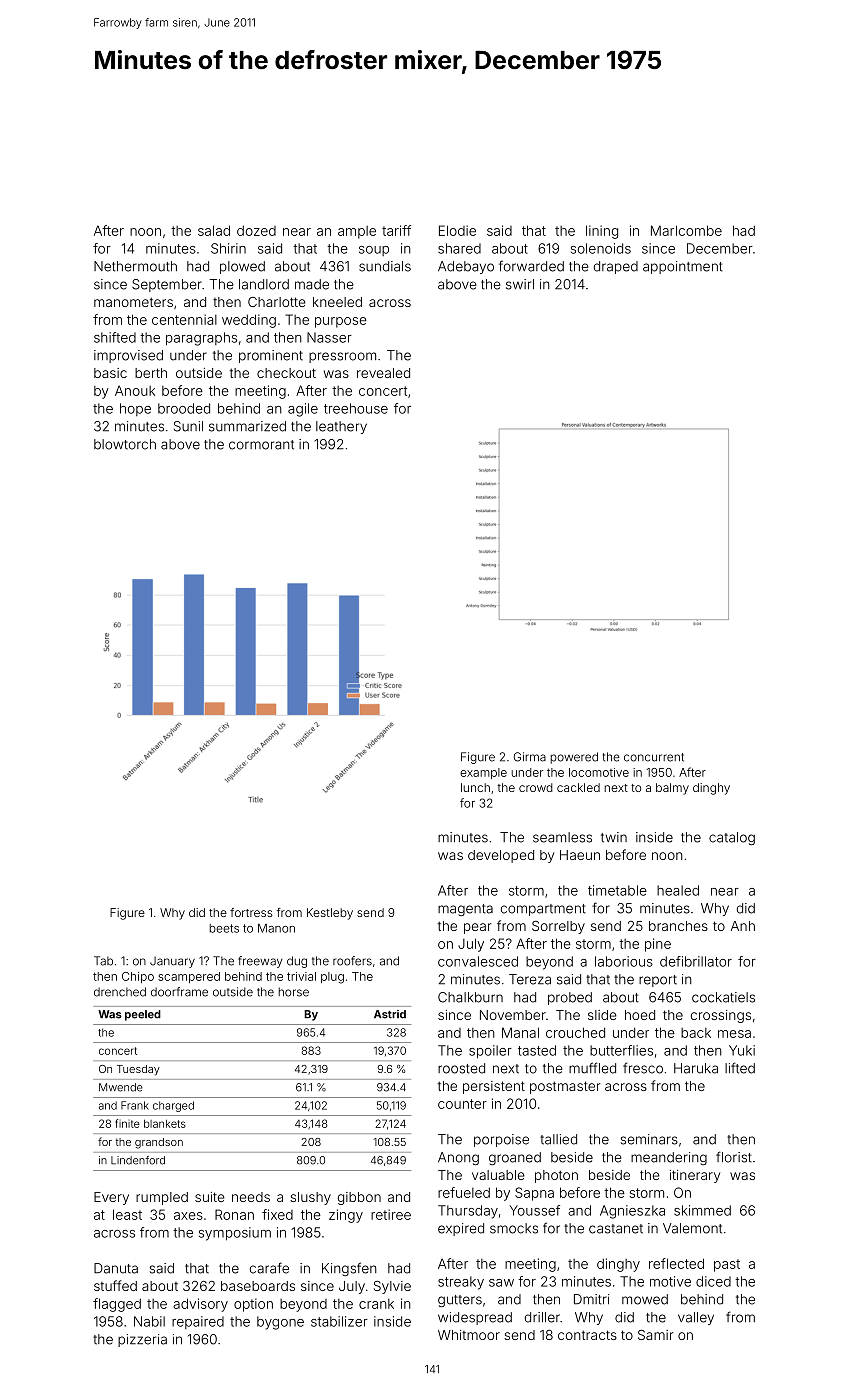 This page has width=849, height=1400. I want to click on Astrid, so click(390, 1014).
